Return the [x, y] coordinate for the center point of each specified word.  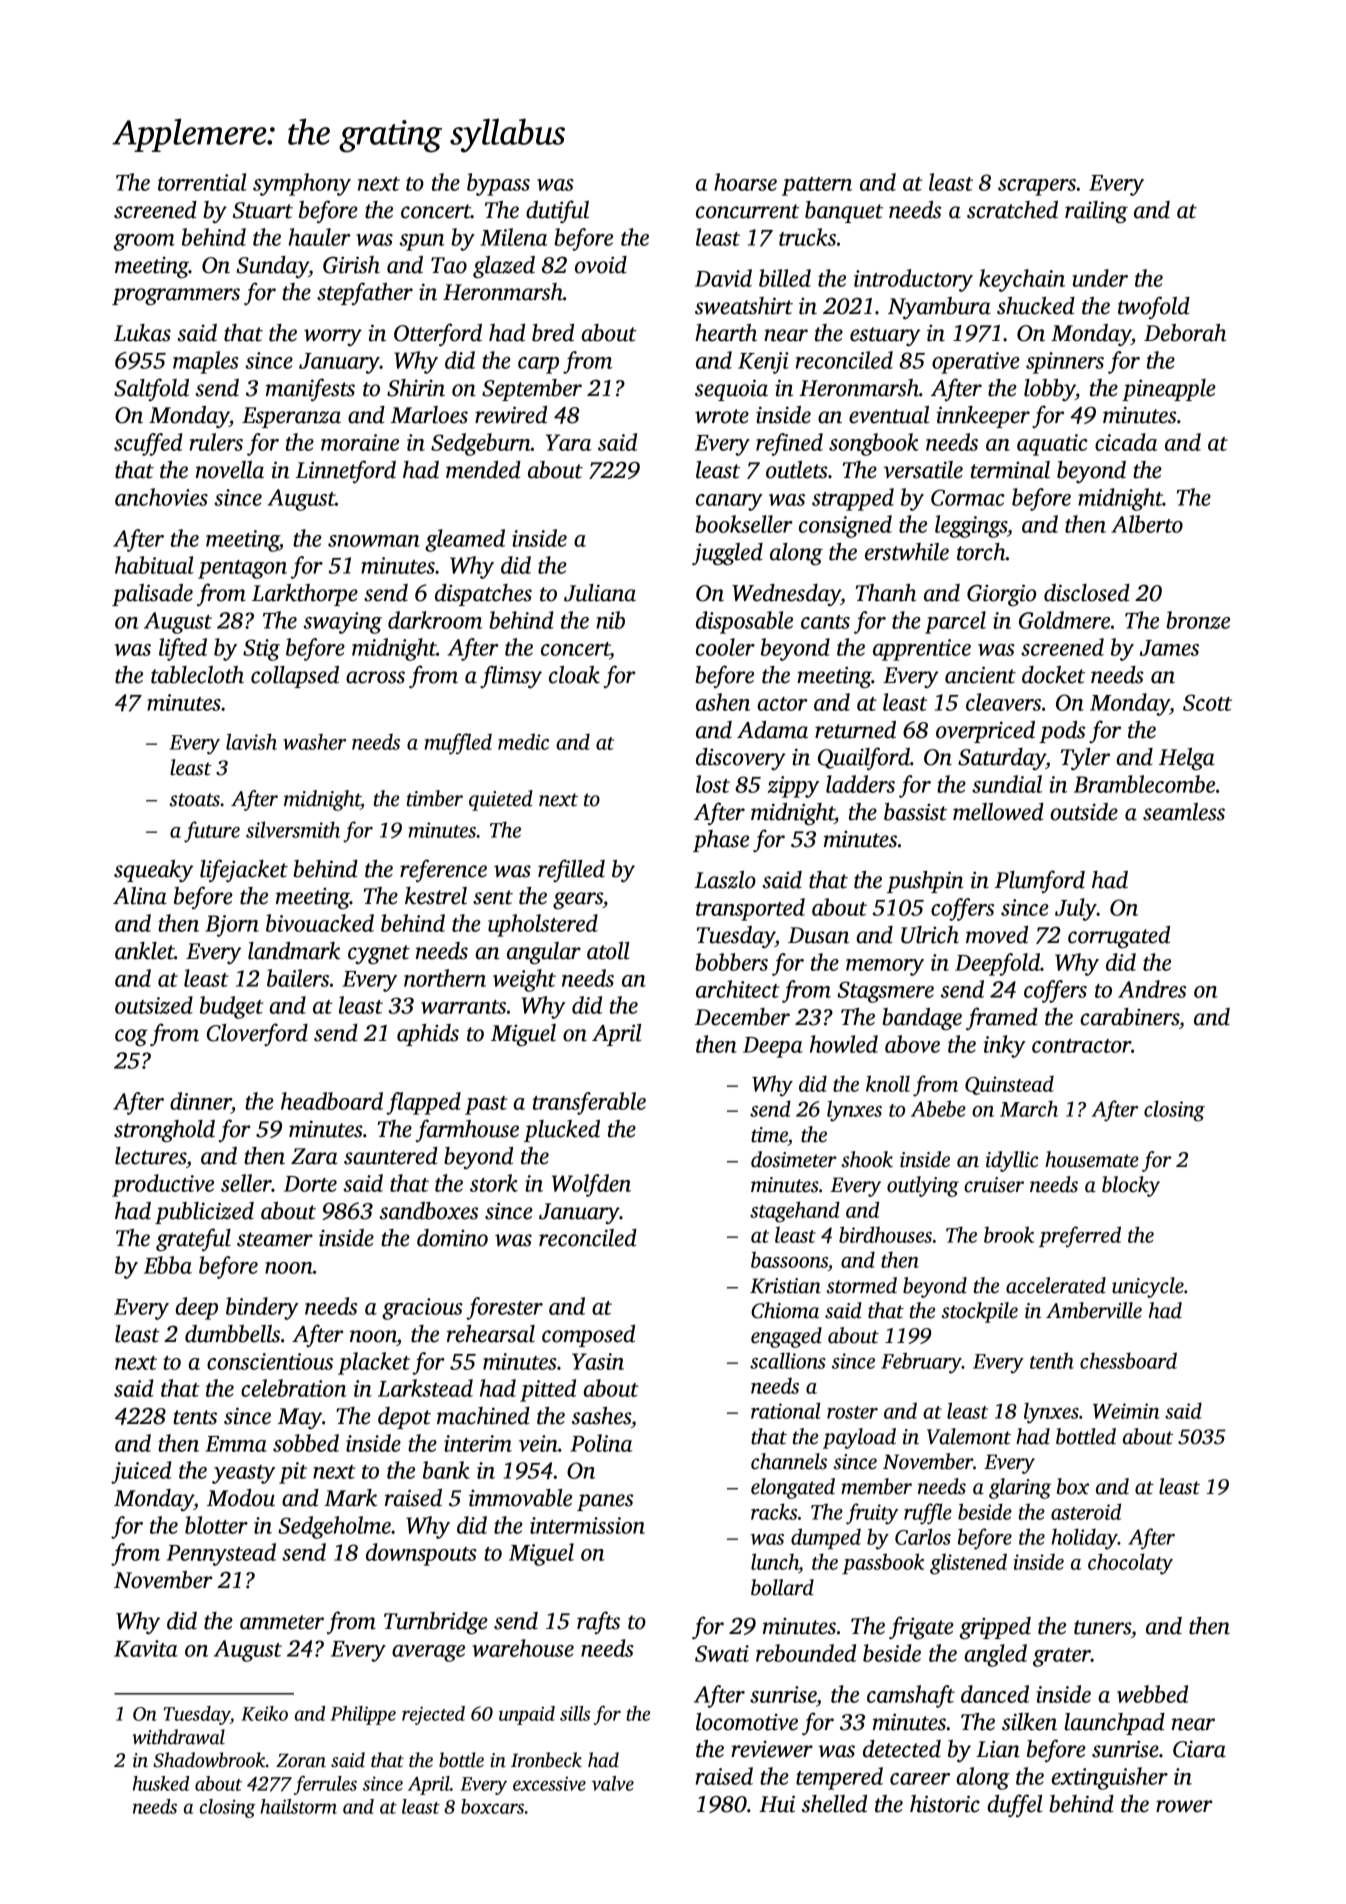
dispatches [483, 595]
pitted [548, 1390]
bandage [922, 1019]
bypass [498, 184]
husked [161, 1783]
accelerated [1056, 1285]
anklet [145, 951]
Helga [1187, 759]
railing [1096, 212]
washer [314, 741]
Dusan [818, 935]
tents [195, 1417]
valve [613, 1783]
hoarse [745, 182]
